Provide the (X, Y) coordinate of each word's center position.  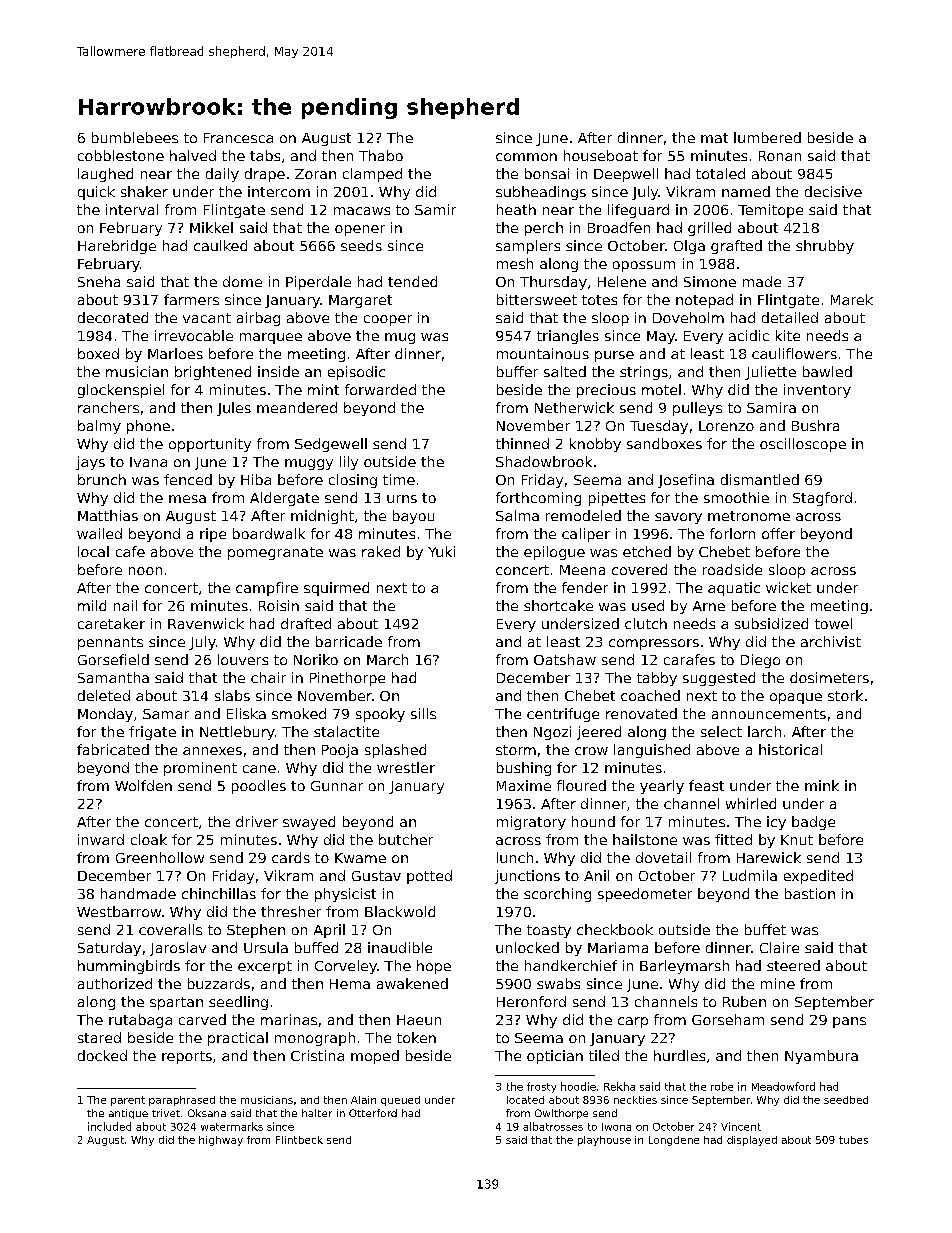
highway (221, 1141)
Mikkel (211, 227)
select (721, 731)
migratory (531, 823)
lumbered (767, 137)
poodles (259, 787)
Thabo (381, 155)
